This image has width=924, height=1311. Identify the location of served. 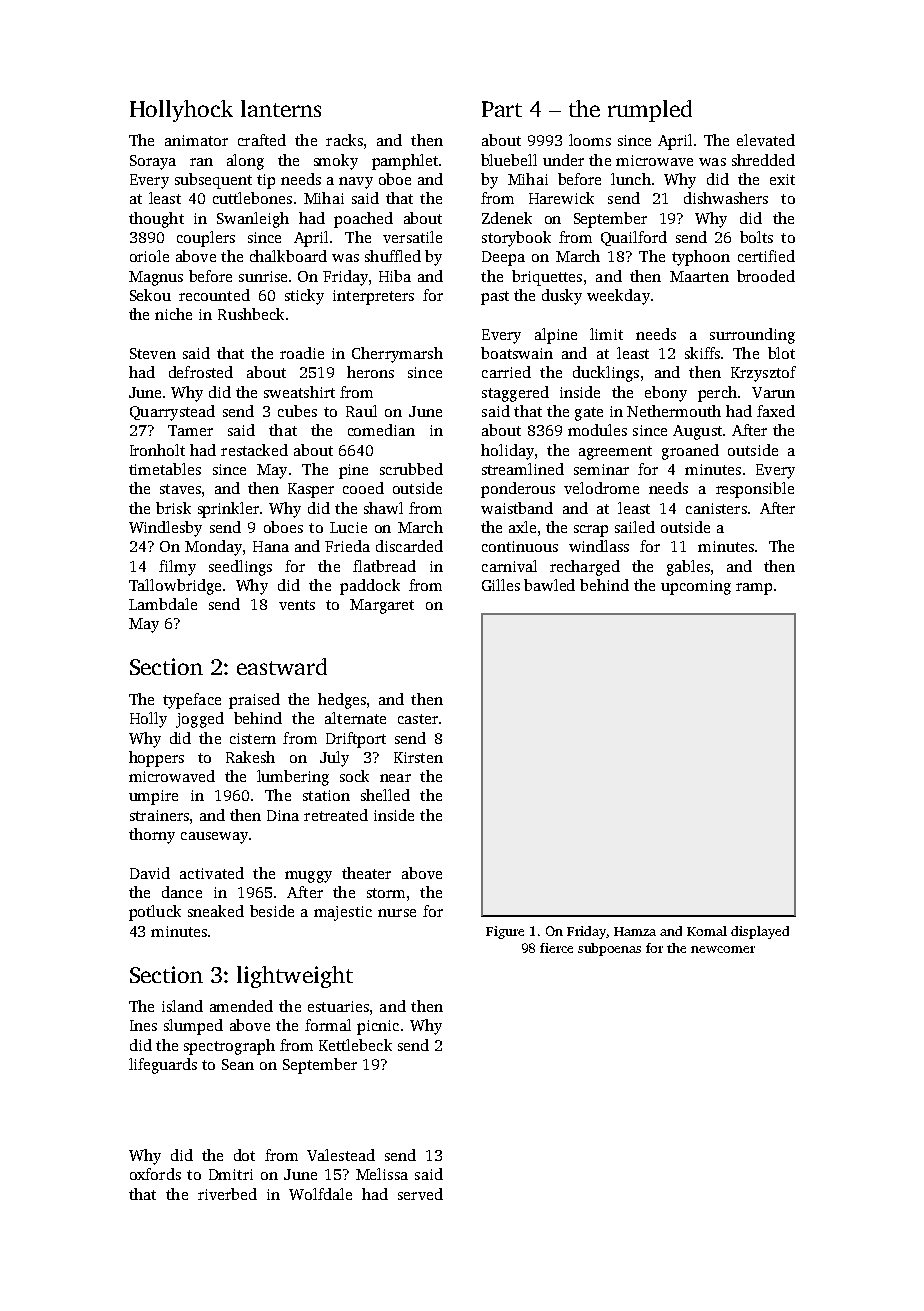
(420, 1194).
